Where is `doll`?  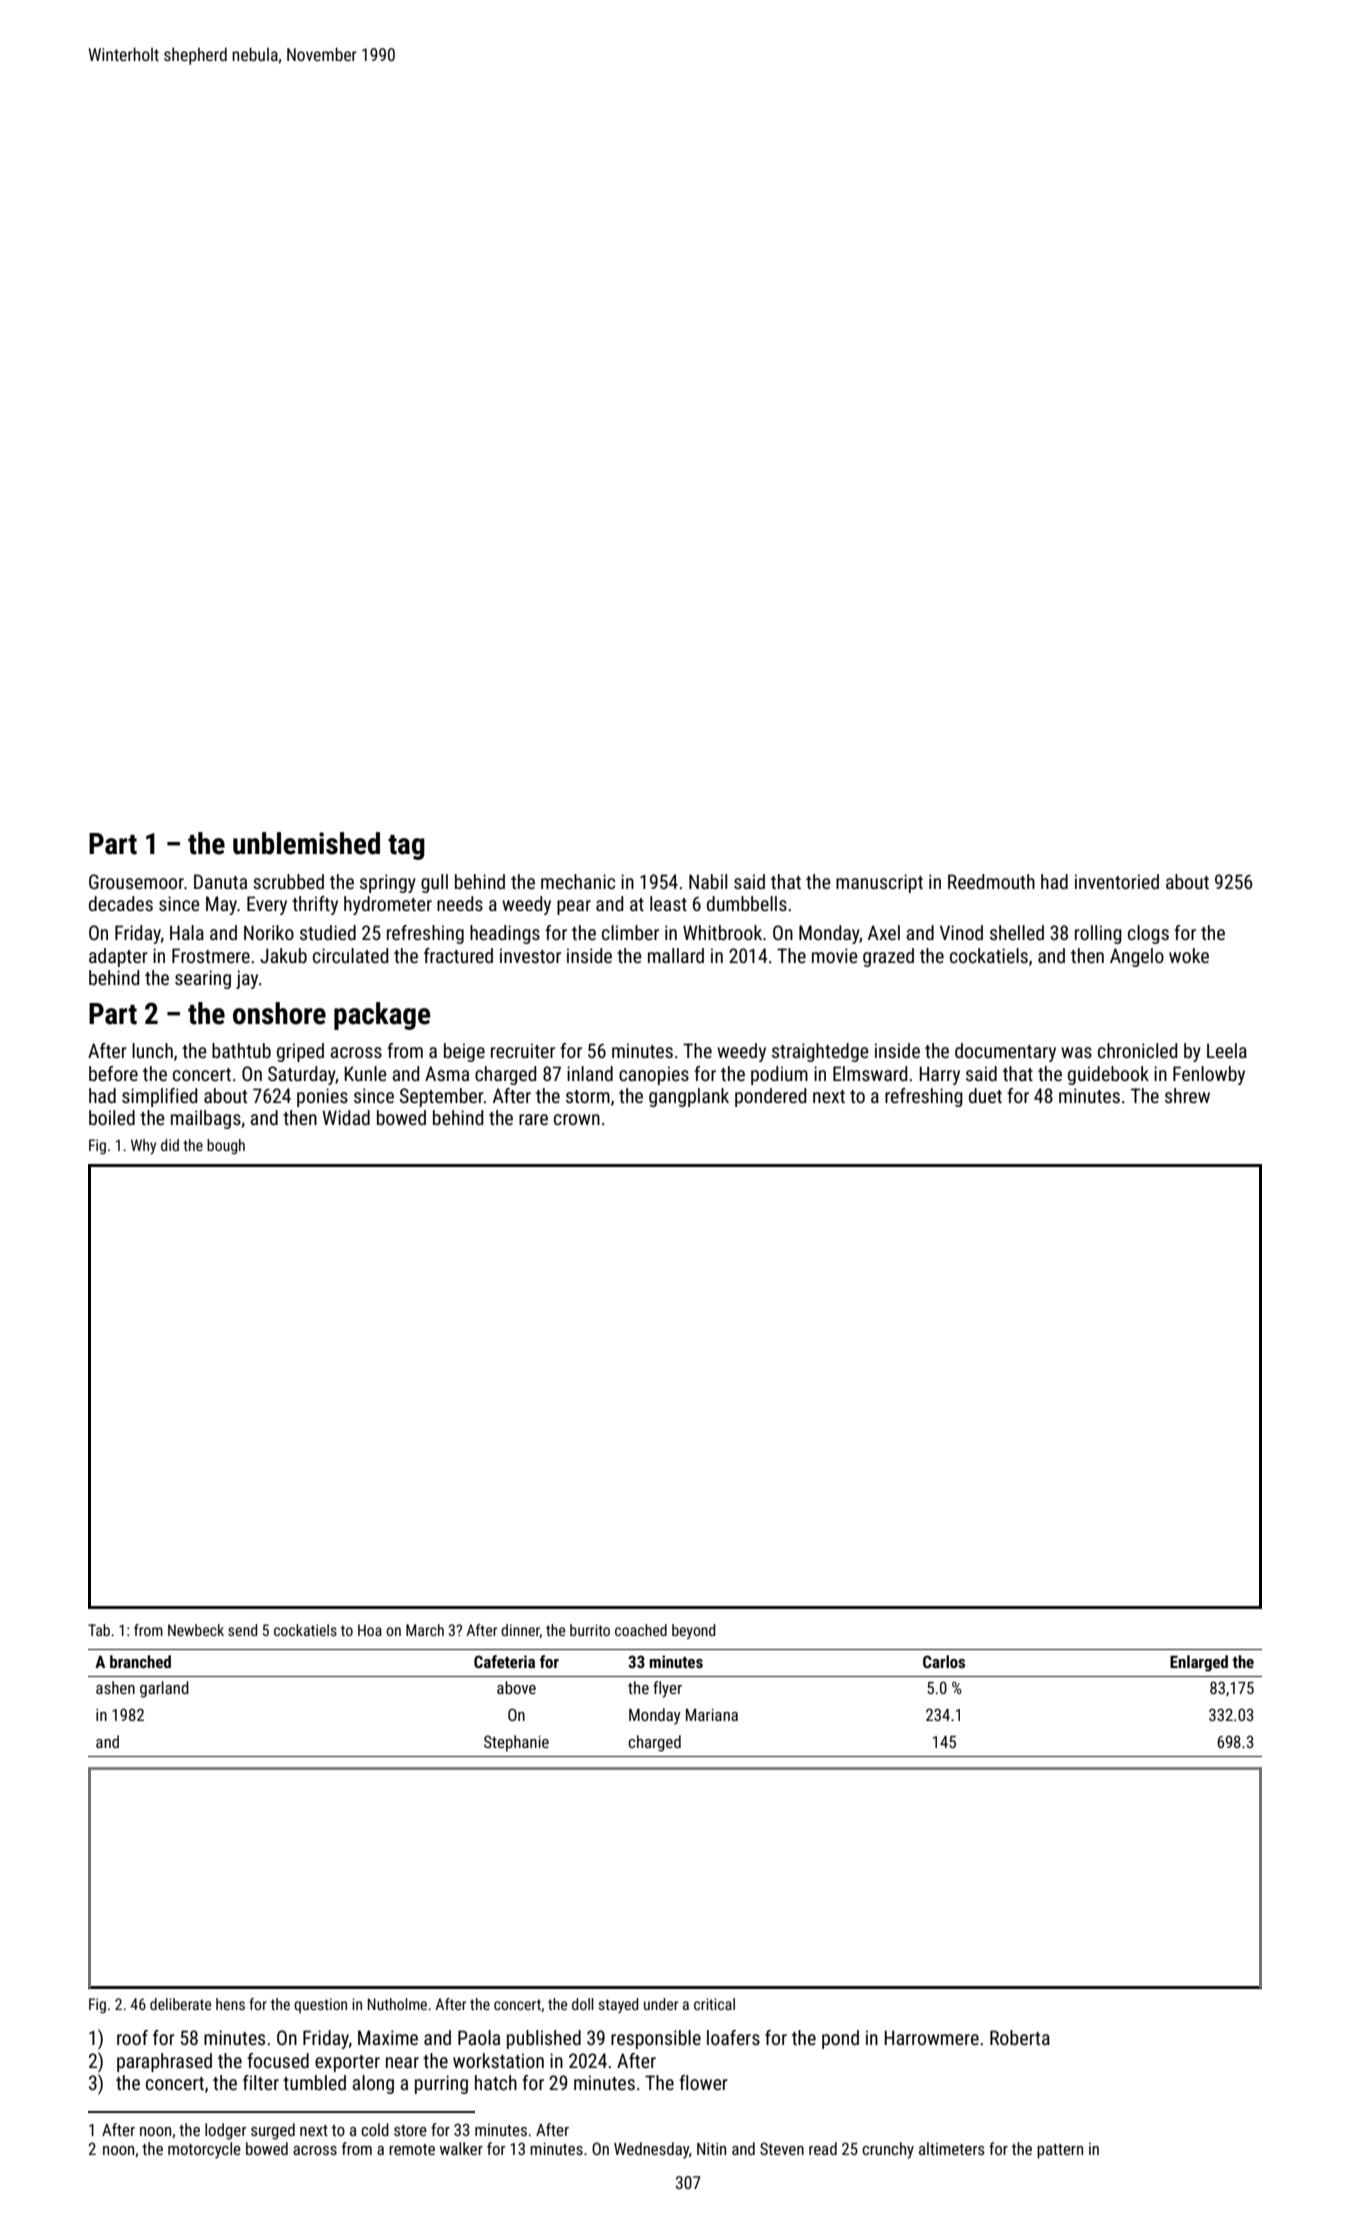
doll is located at coordinates (583, 2004).
